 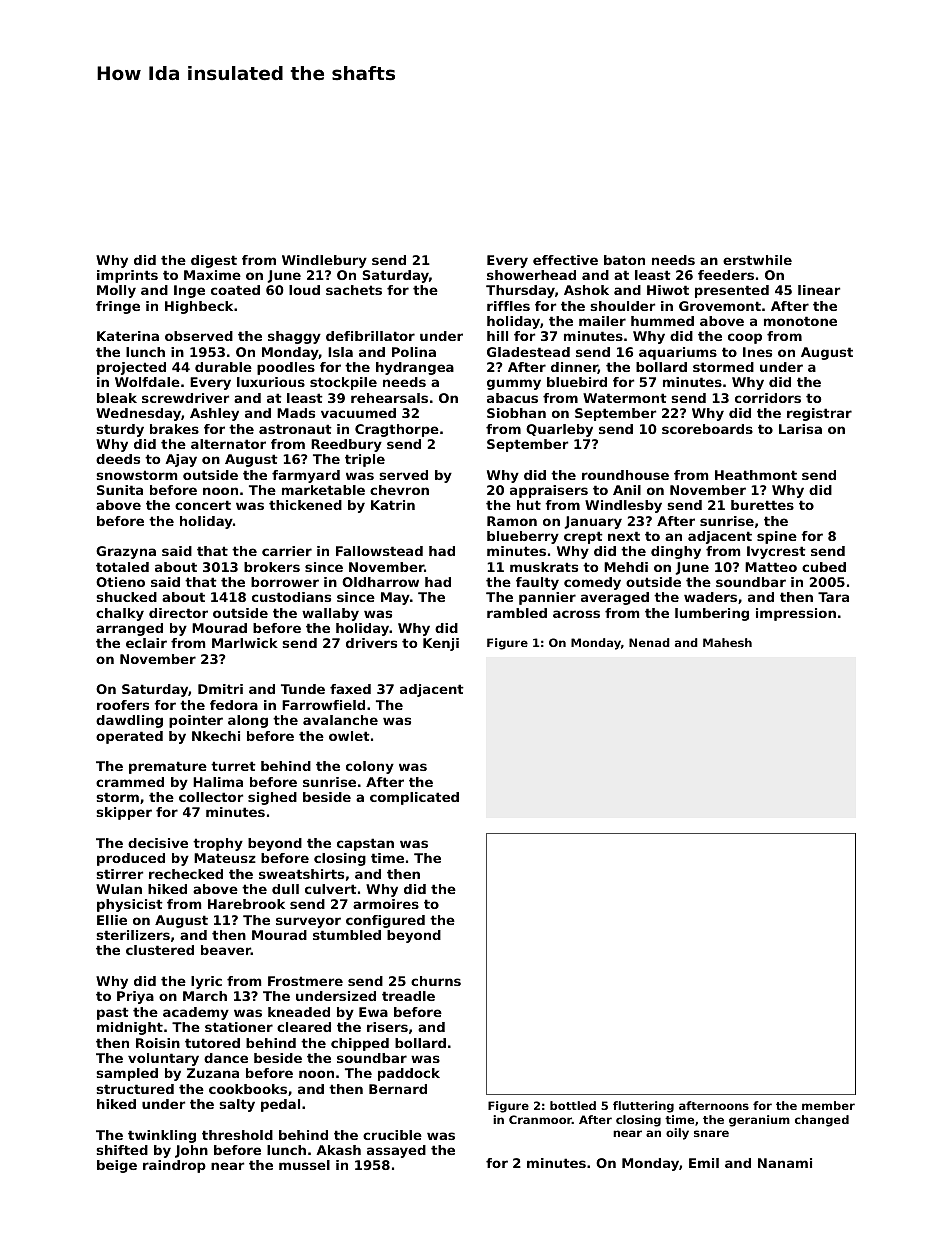 I want to click on thickened, so click(x=305, y=505).
